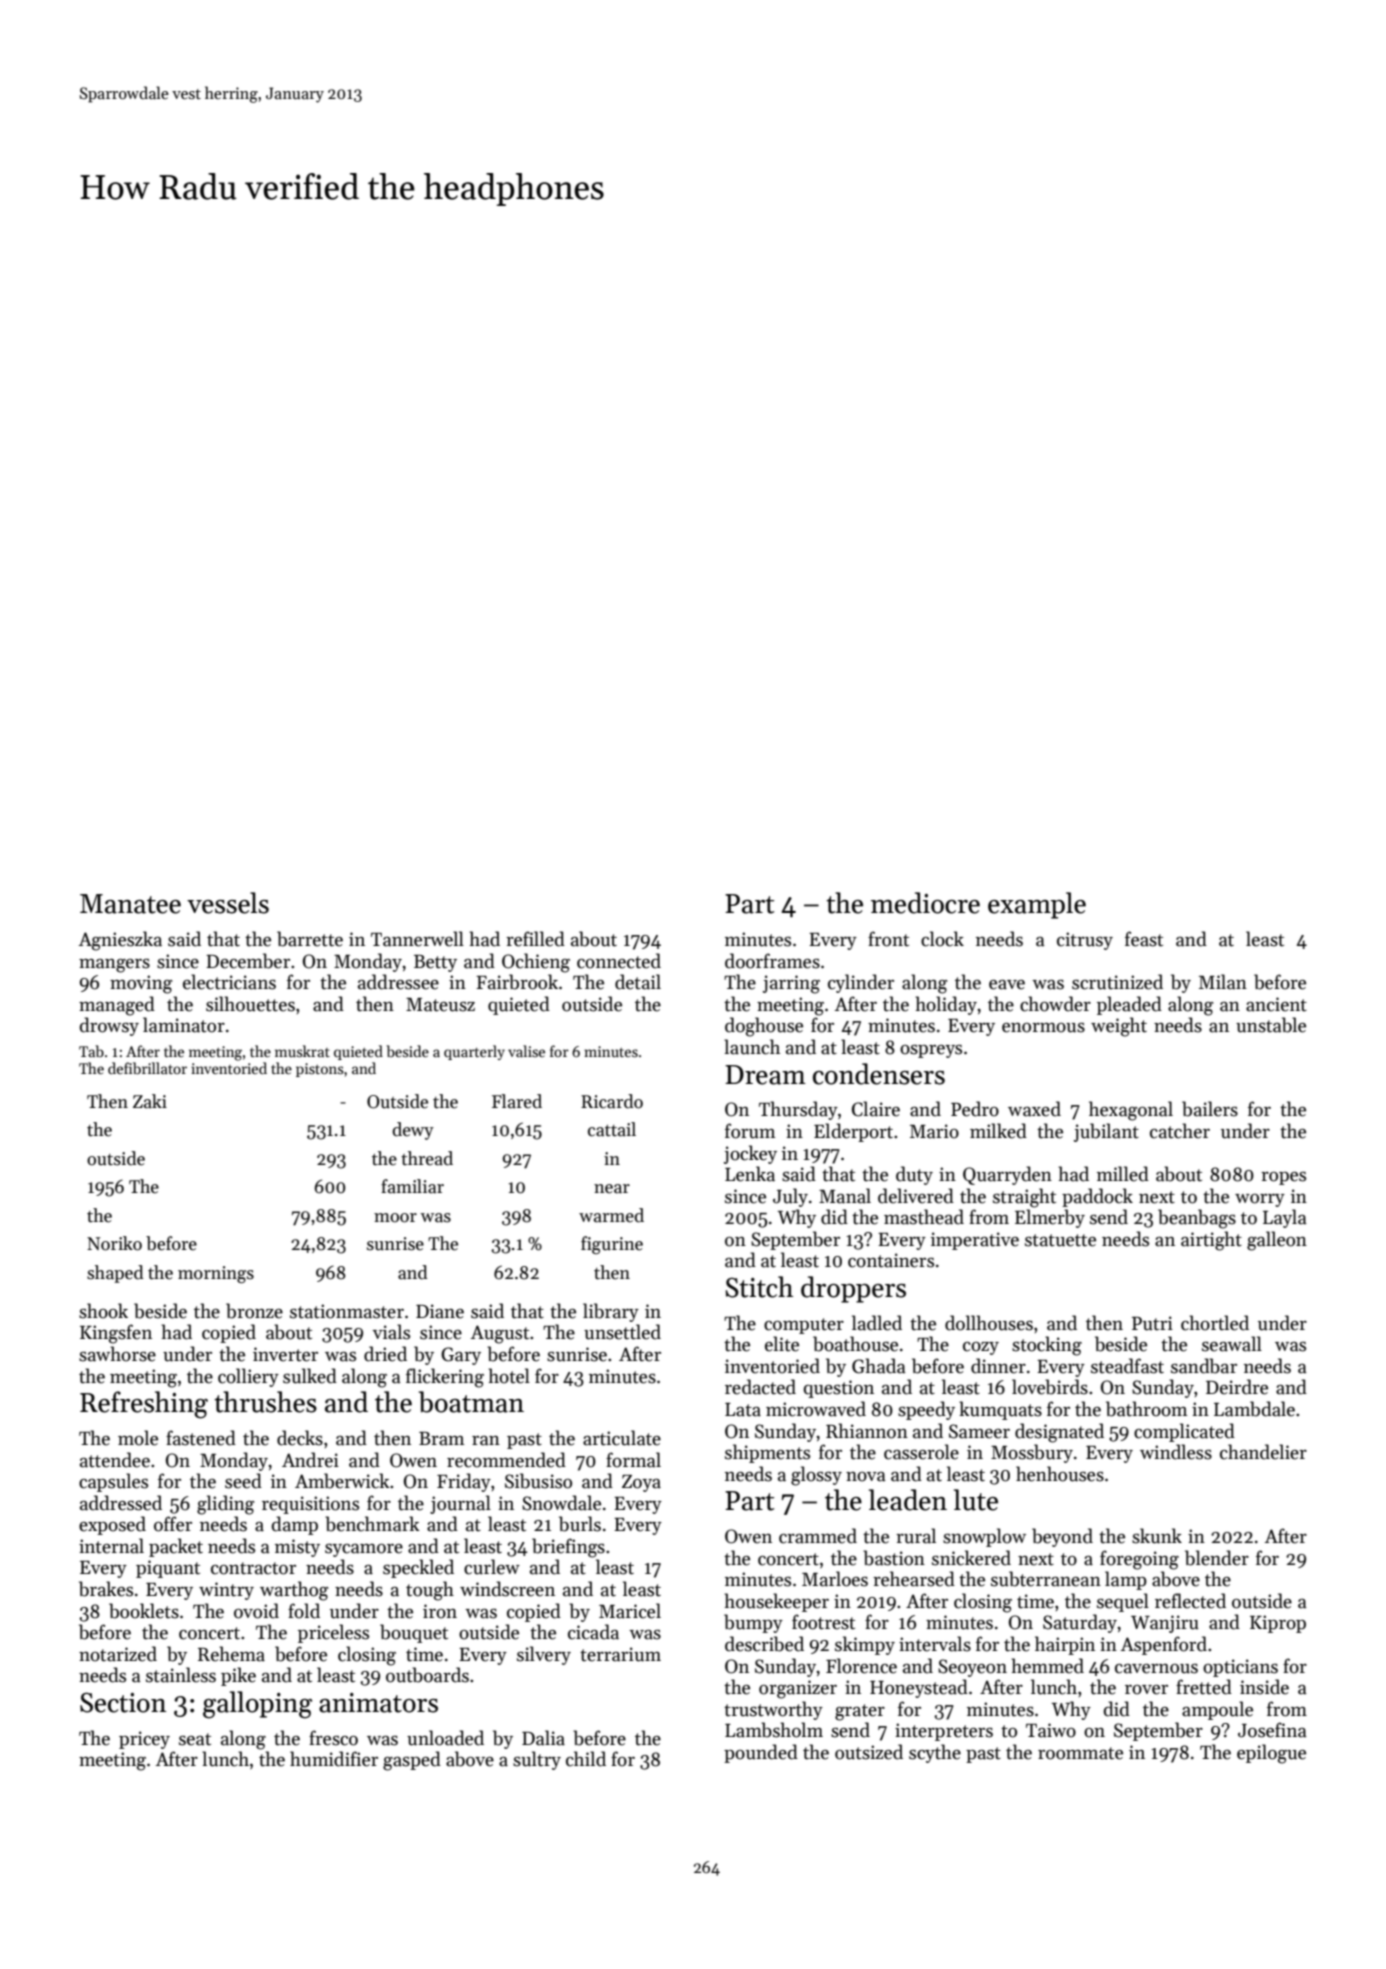 The height and width of the screenshot is (1969, 1386). Describe the element at coordinates (976, 1500) in the screenshot. I see `lute` at that location.
